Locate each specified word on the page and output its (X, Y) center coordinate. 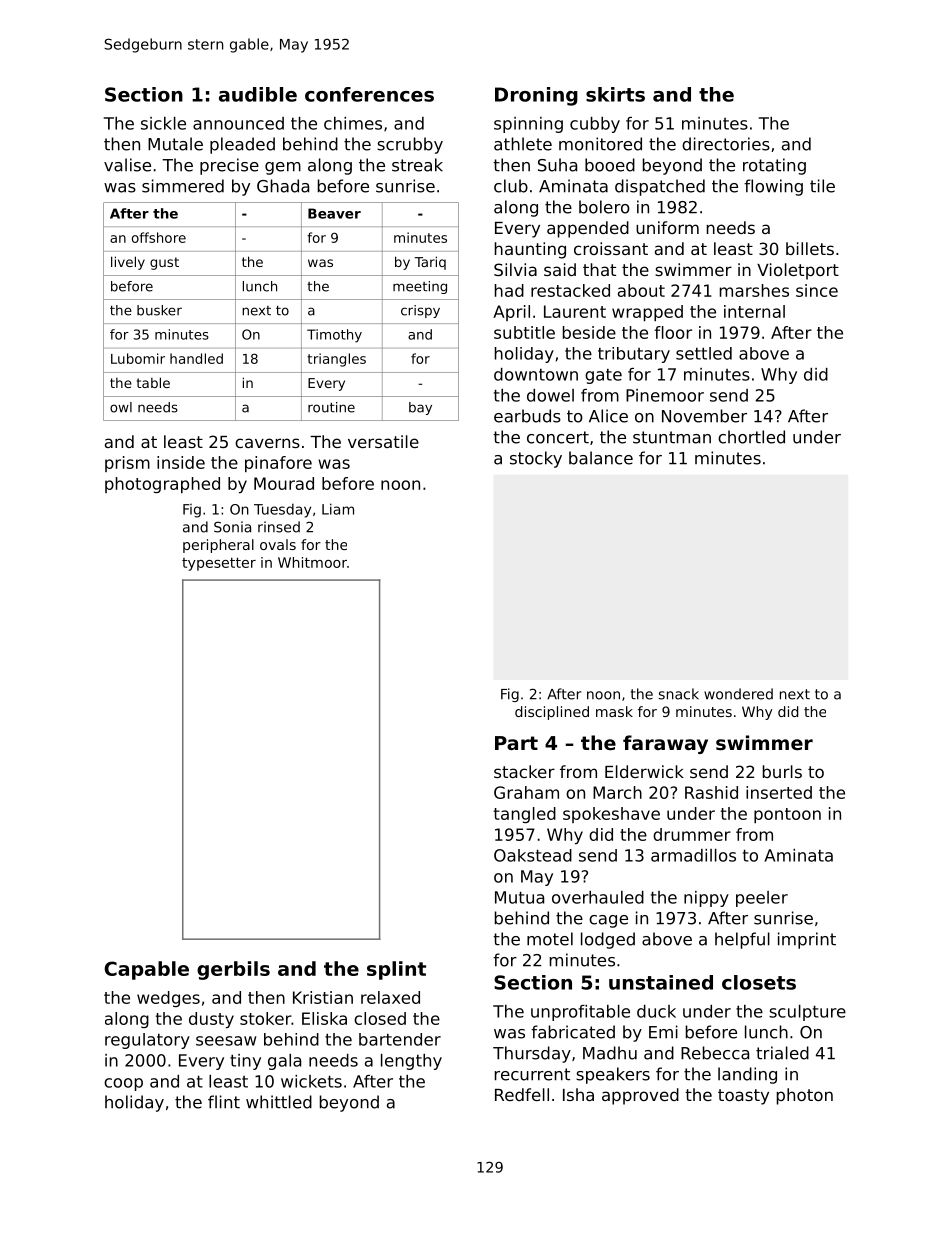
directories (726, 144)
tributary (634, 355)
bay (420, 408)
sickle (163, 123)
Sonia (232, 527)
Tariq (430, 263)
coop (123, 1084)
